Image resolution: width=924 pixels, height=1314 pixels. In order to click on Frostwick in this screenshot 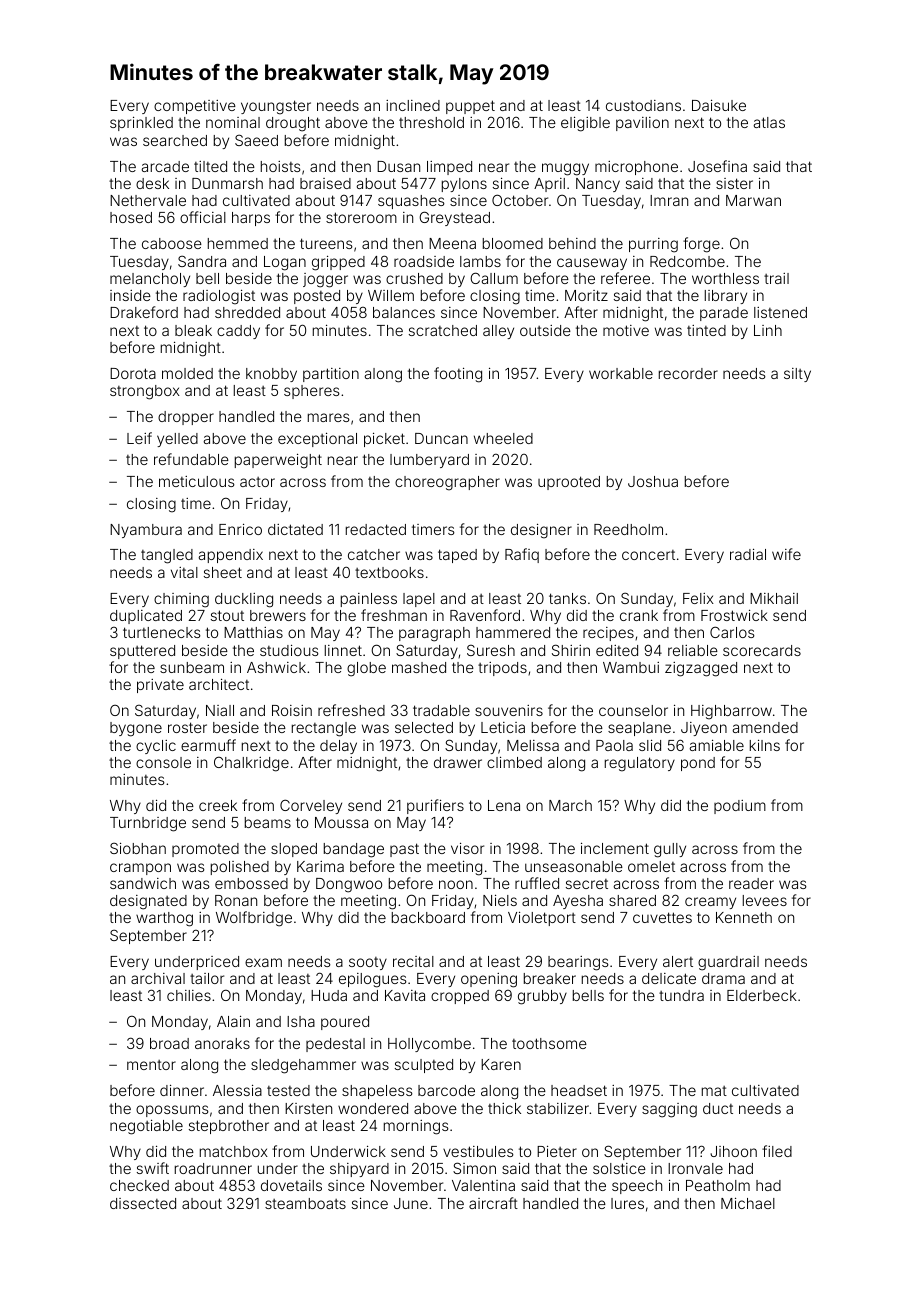, I will do `click(734, 615)`.
